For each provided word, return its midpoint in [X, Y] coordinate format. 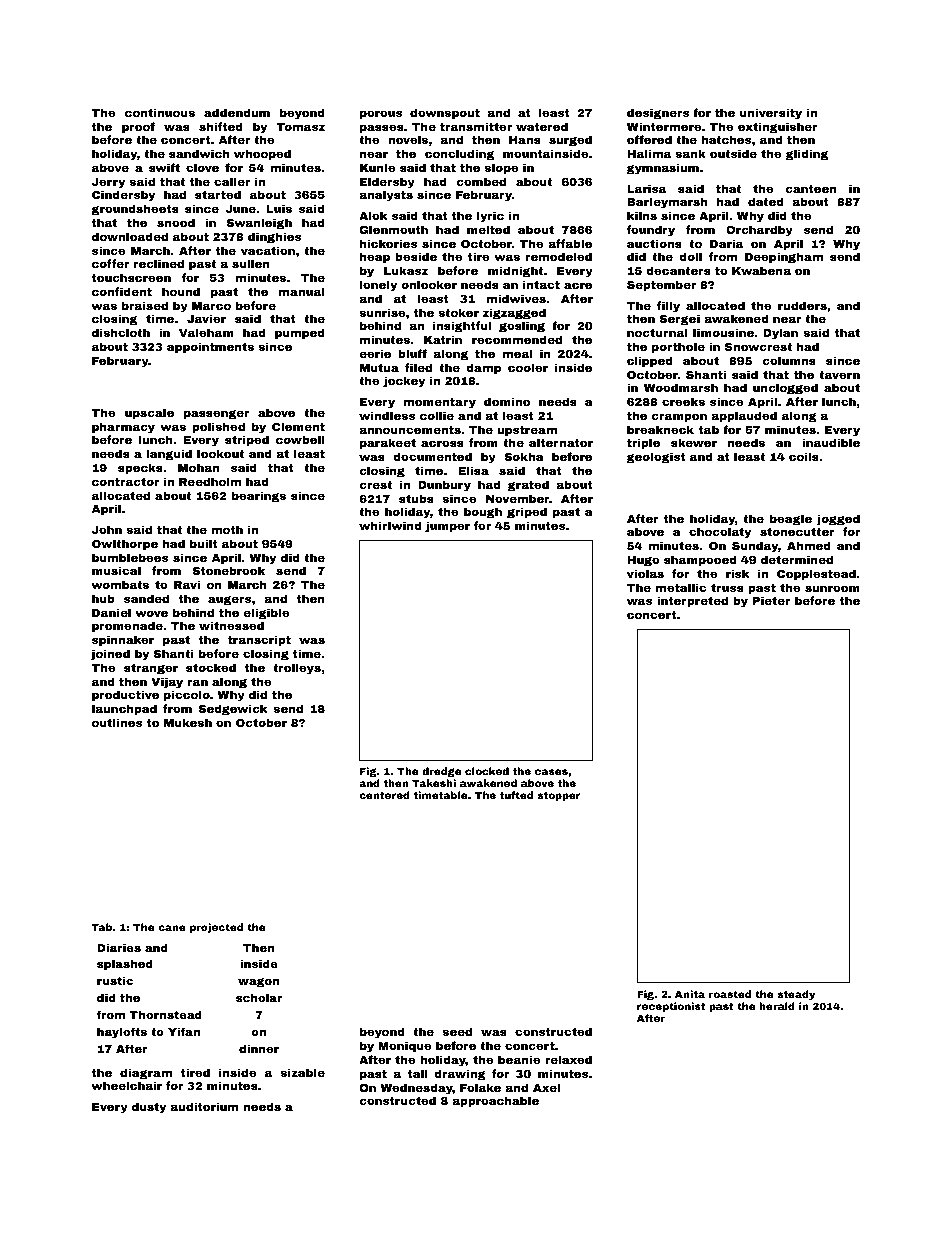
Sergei [680, 320]
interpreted [692, 602]
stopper [559, 796]
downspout [445, 114]
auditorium [204, 1106]
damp [483, 369]
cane [172, 928]
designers [658, 114]
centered [384, 795]
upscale [149, 414]
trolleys [297, 669]
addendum [237, 112]
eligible [266, 614]
